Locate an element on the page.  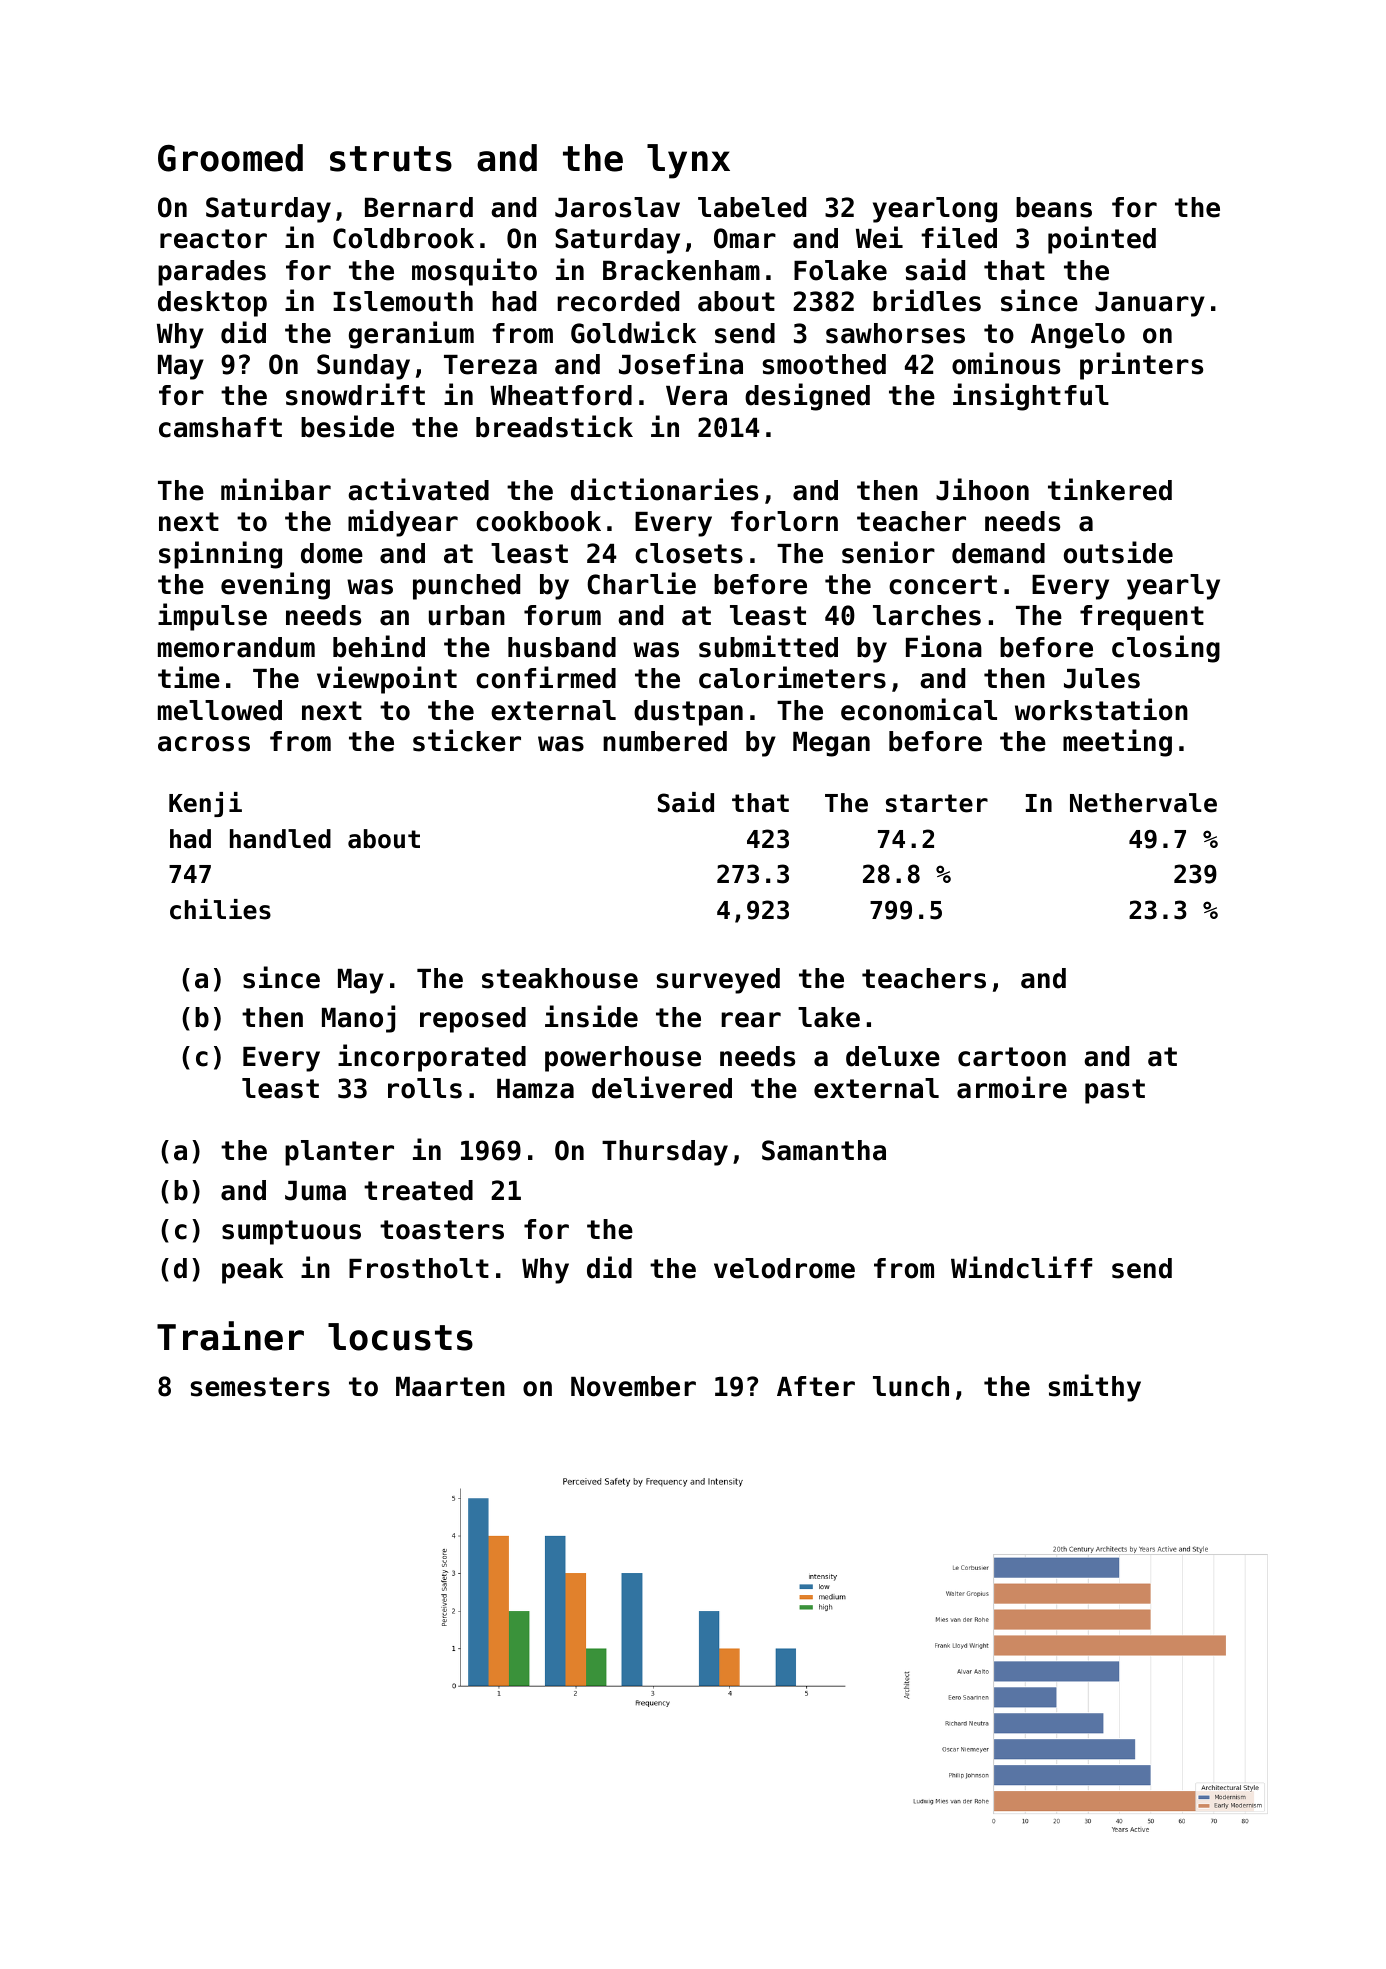
inside is located at coordinates (591, 1016).
